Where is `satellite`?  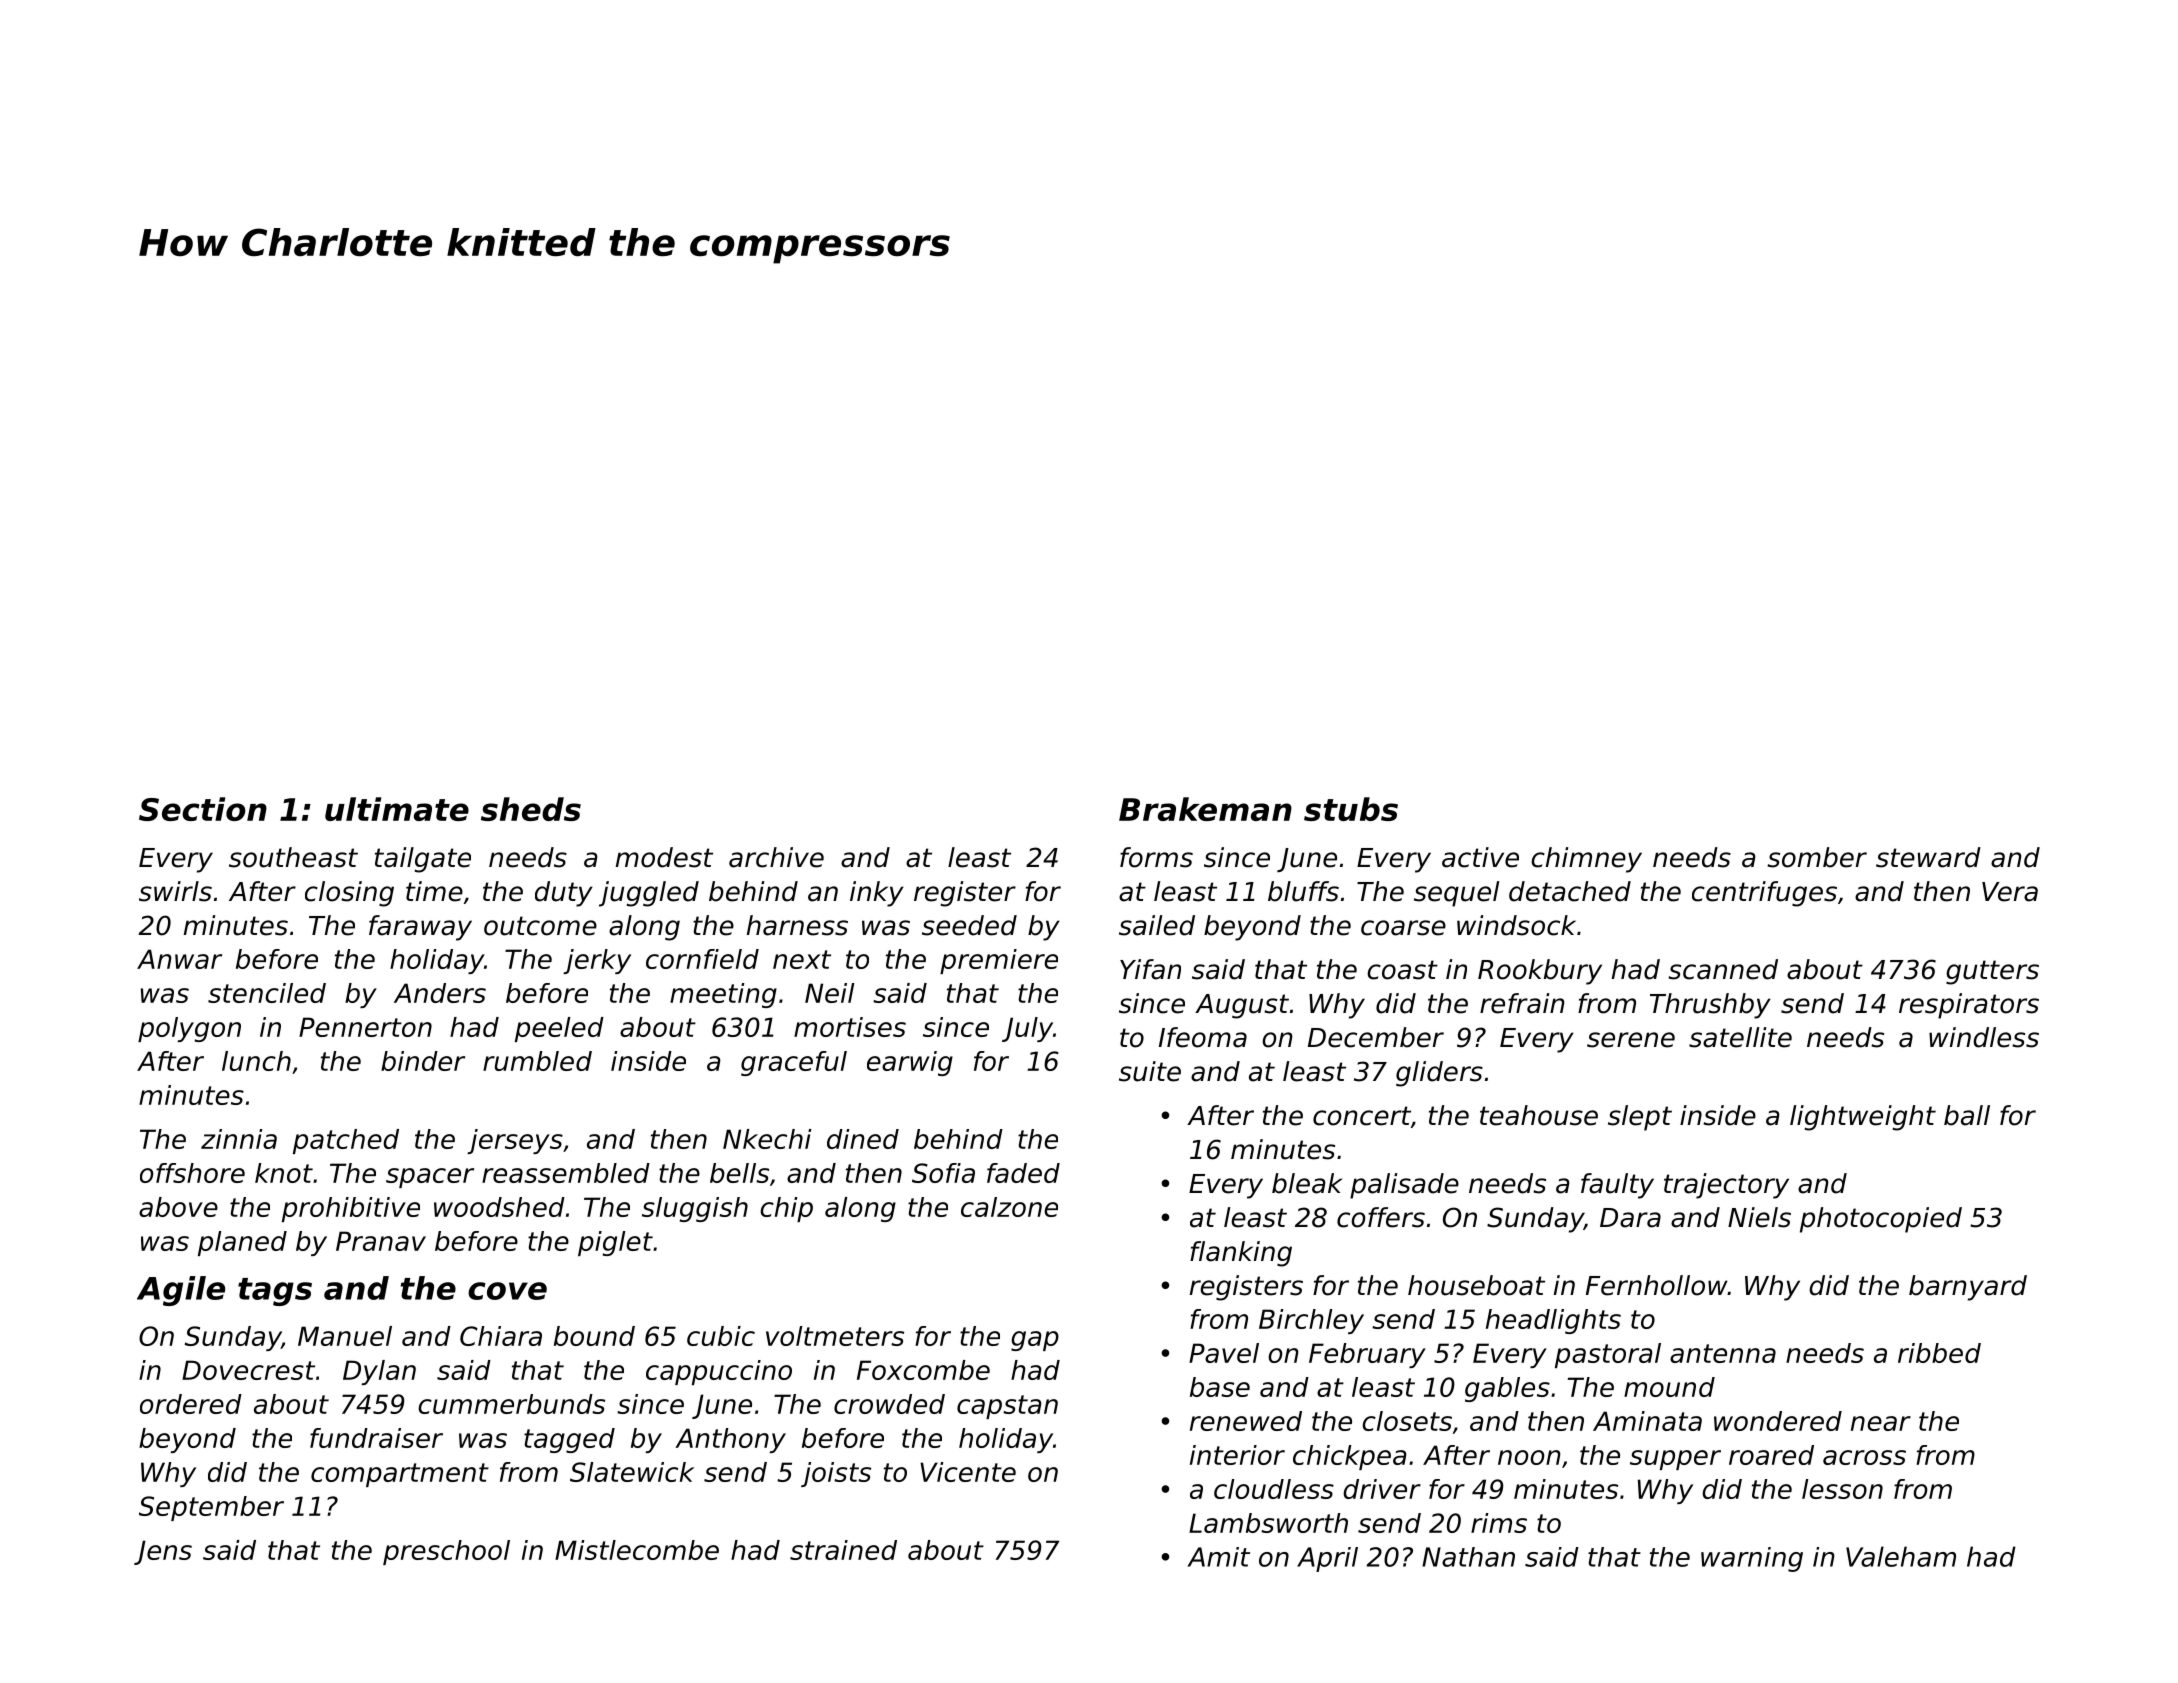
satellite is located at coordinates (1740, 1037).
